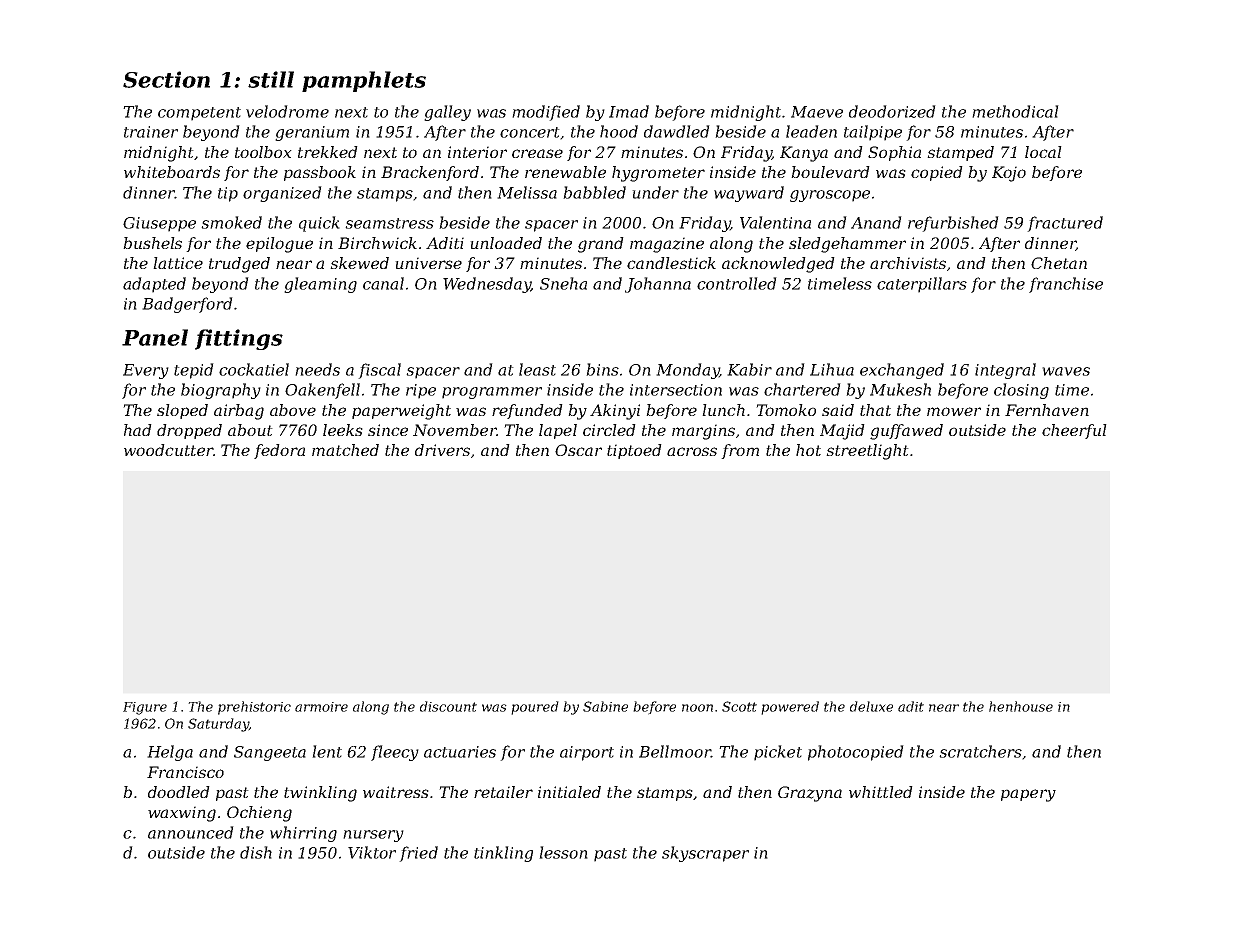 The width and height of the image is (1233, 952). I want to click on dish, so click(256, 852).
